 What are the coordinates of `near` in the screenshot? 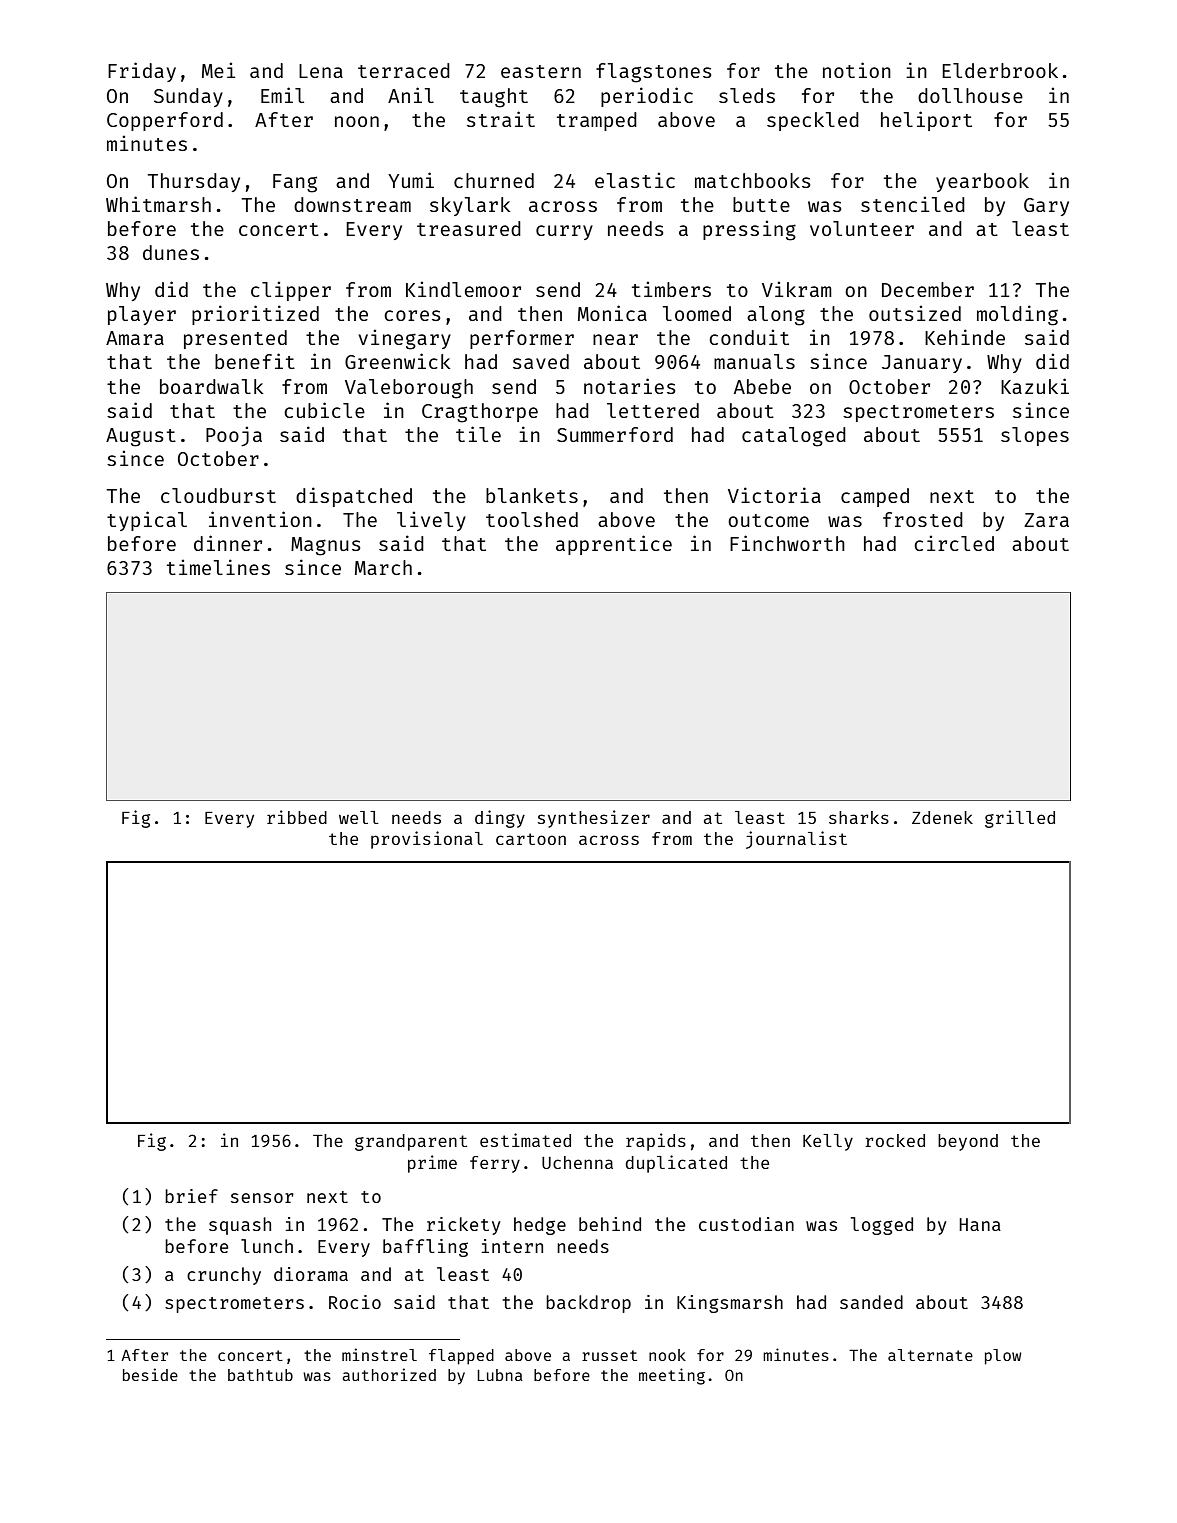 It's located at (615, 339).
